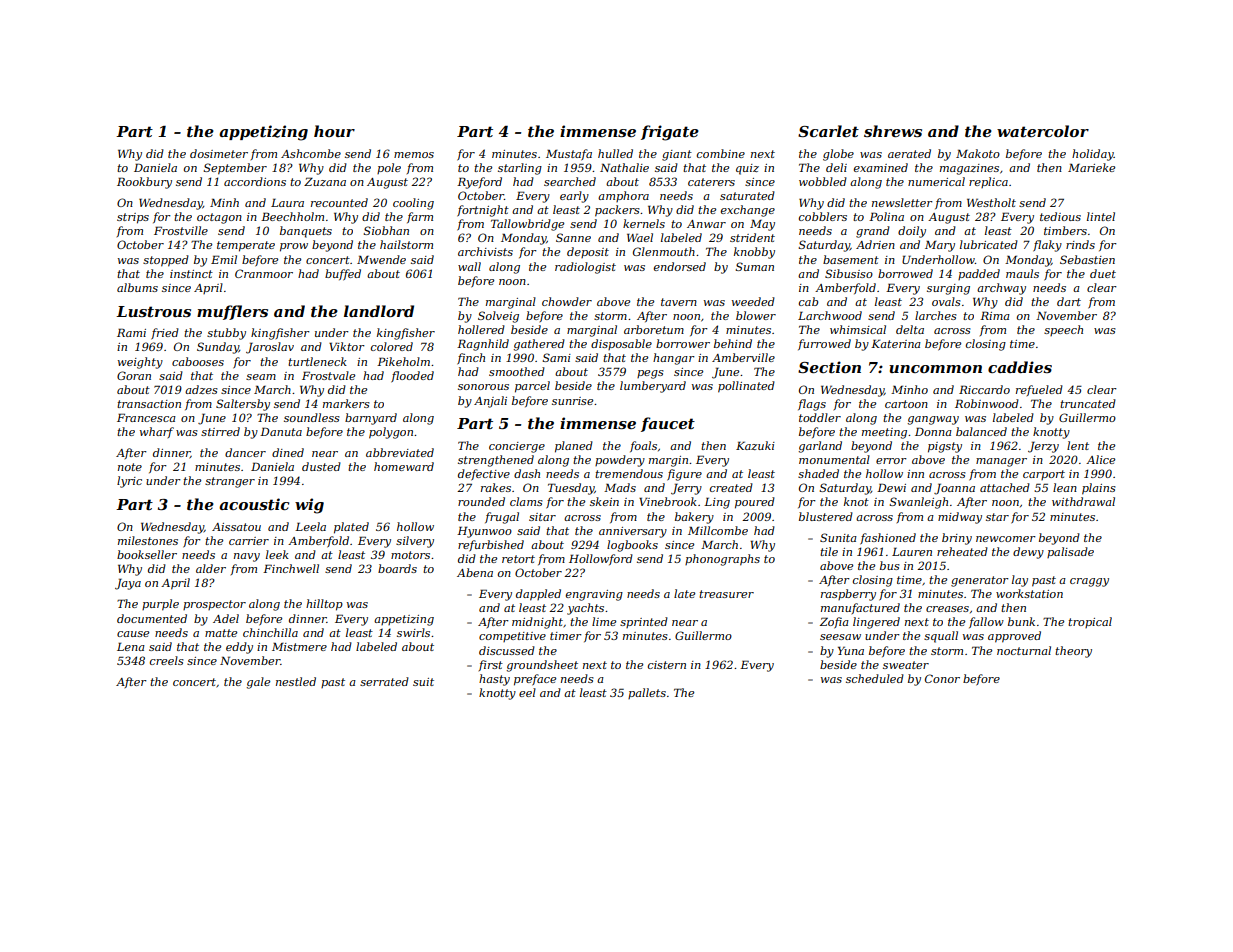  Describe the element at coordinates (679, 302) in the screenshot. I see `tavern` at that location.
